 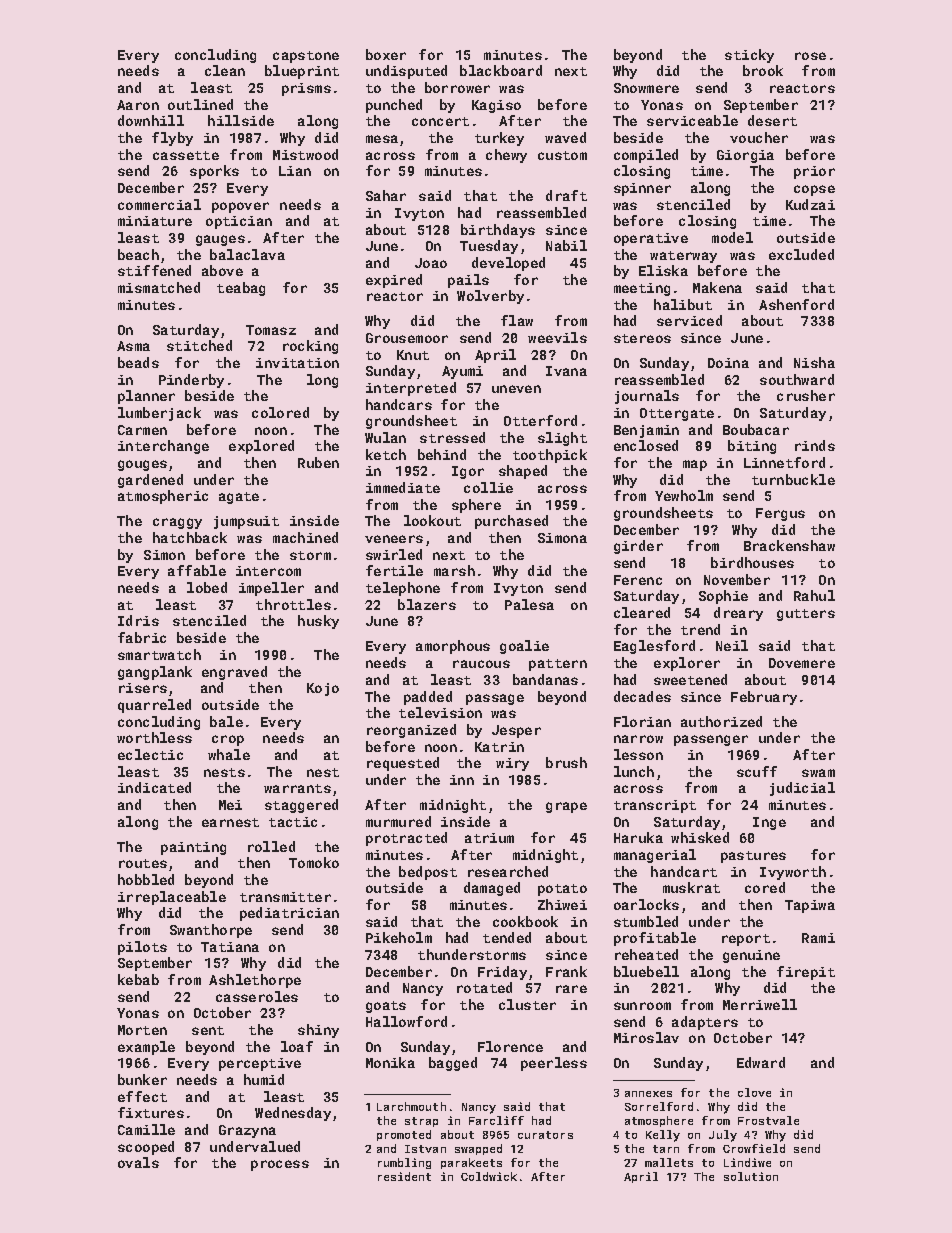 I want to click on Grazyna, so click(x=247, y=1131).
